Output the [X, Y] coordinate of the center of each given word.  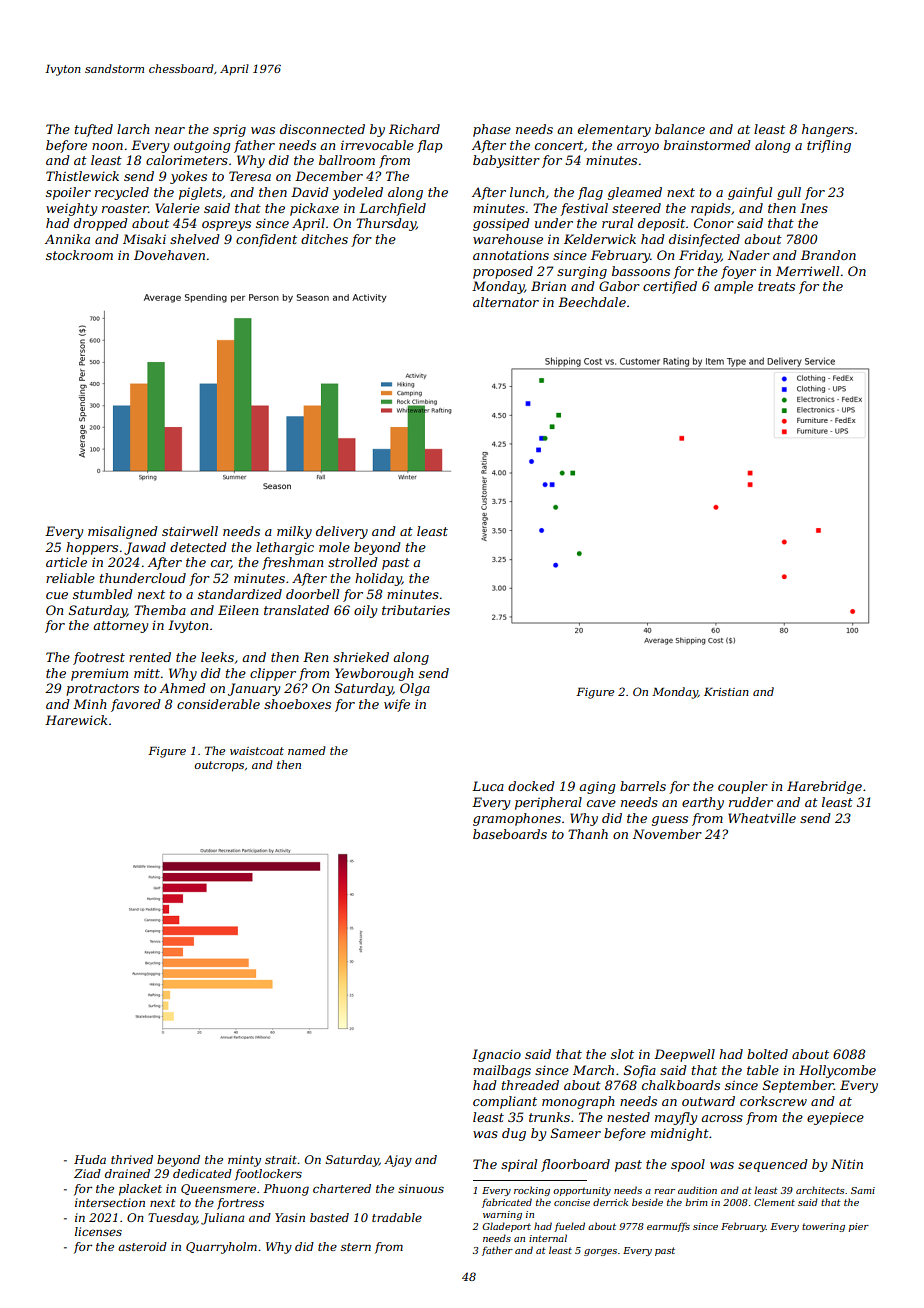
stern [356, 1247]
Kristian [726, 691]
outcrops [219, 766]
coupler [743, 787]
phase [492, 130]
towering [823, 1227]
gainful [750, 193]
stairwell [190, 531]
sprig [229, 130]
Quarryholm [221, 1248]
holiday [378, 579]
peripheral [548, 803]
